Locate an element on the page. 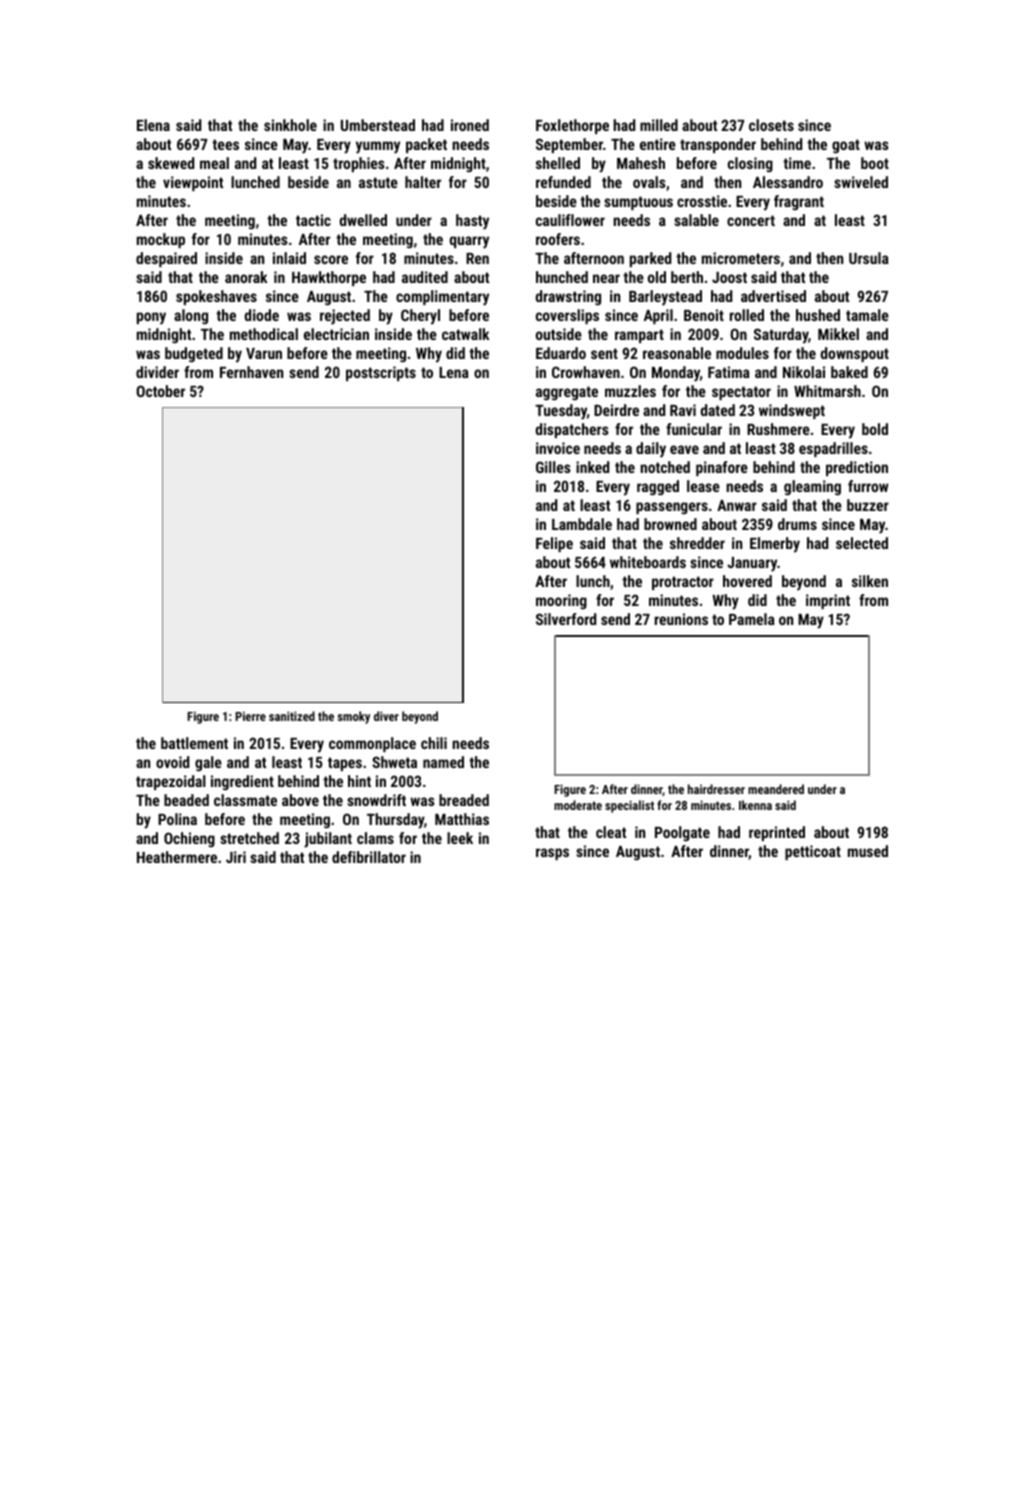  rejected is located at coordinates (345, 317).
